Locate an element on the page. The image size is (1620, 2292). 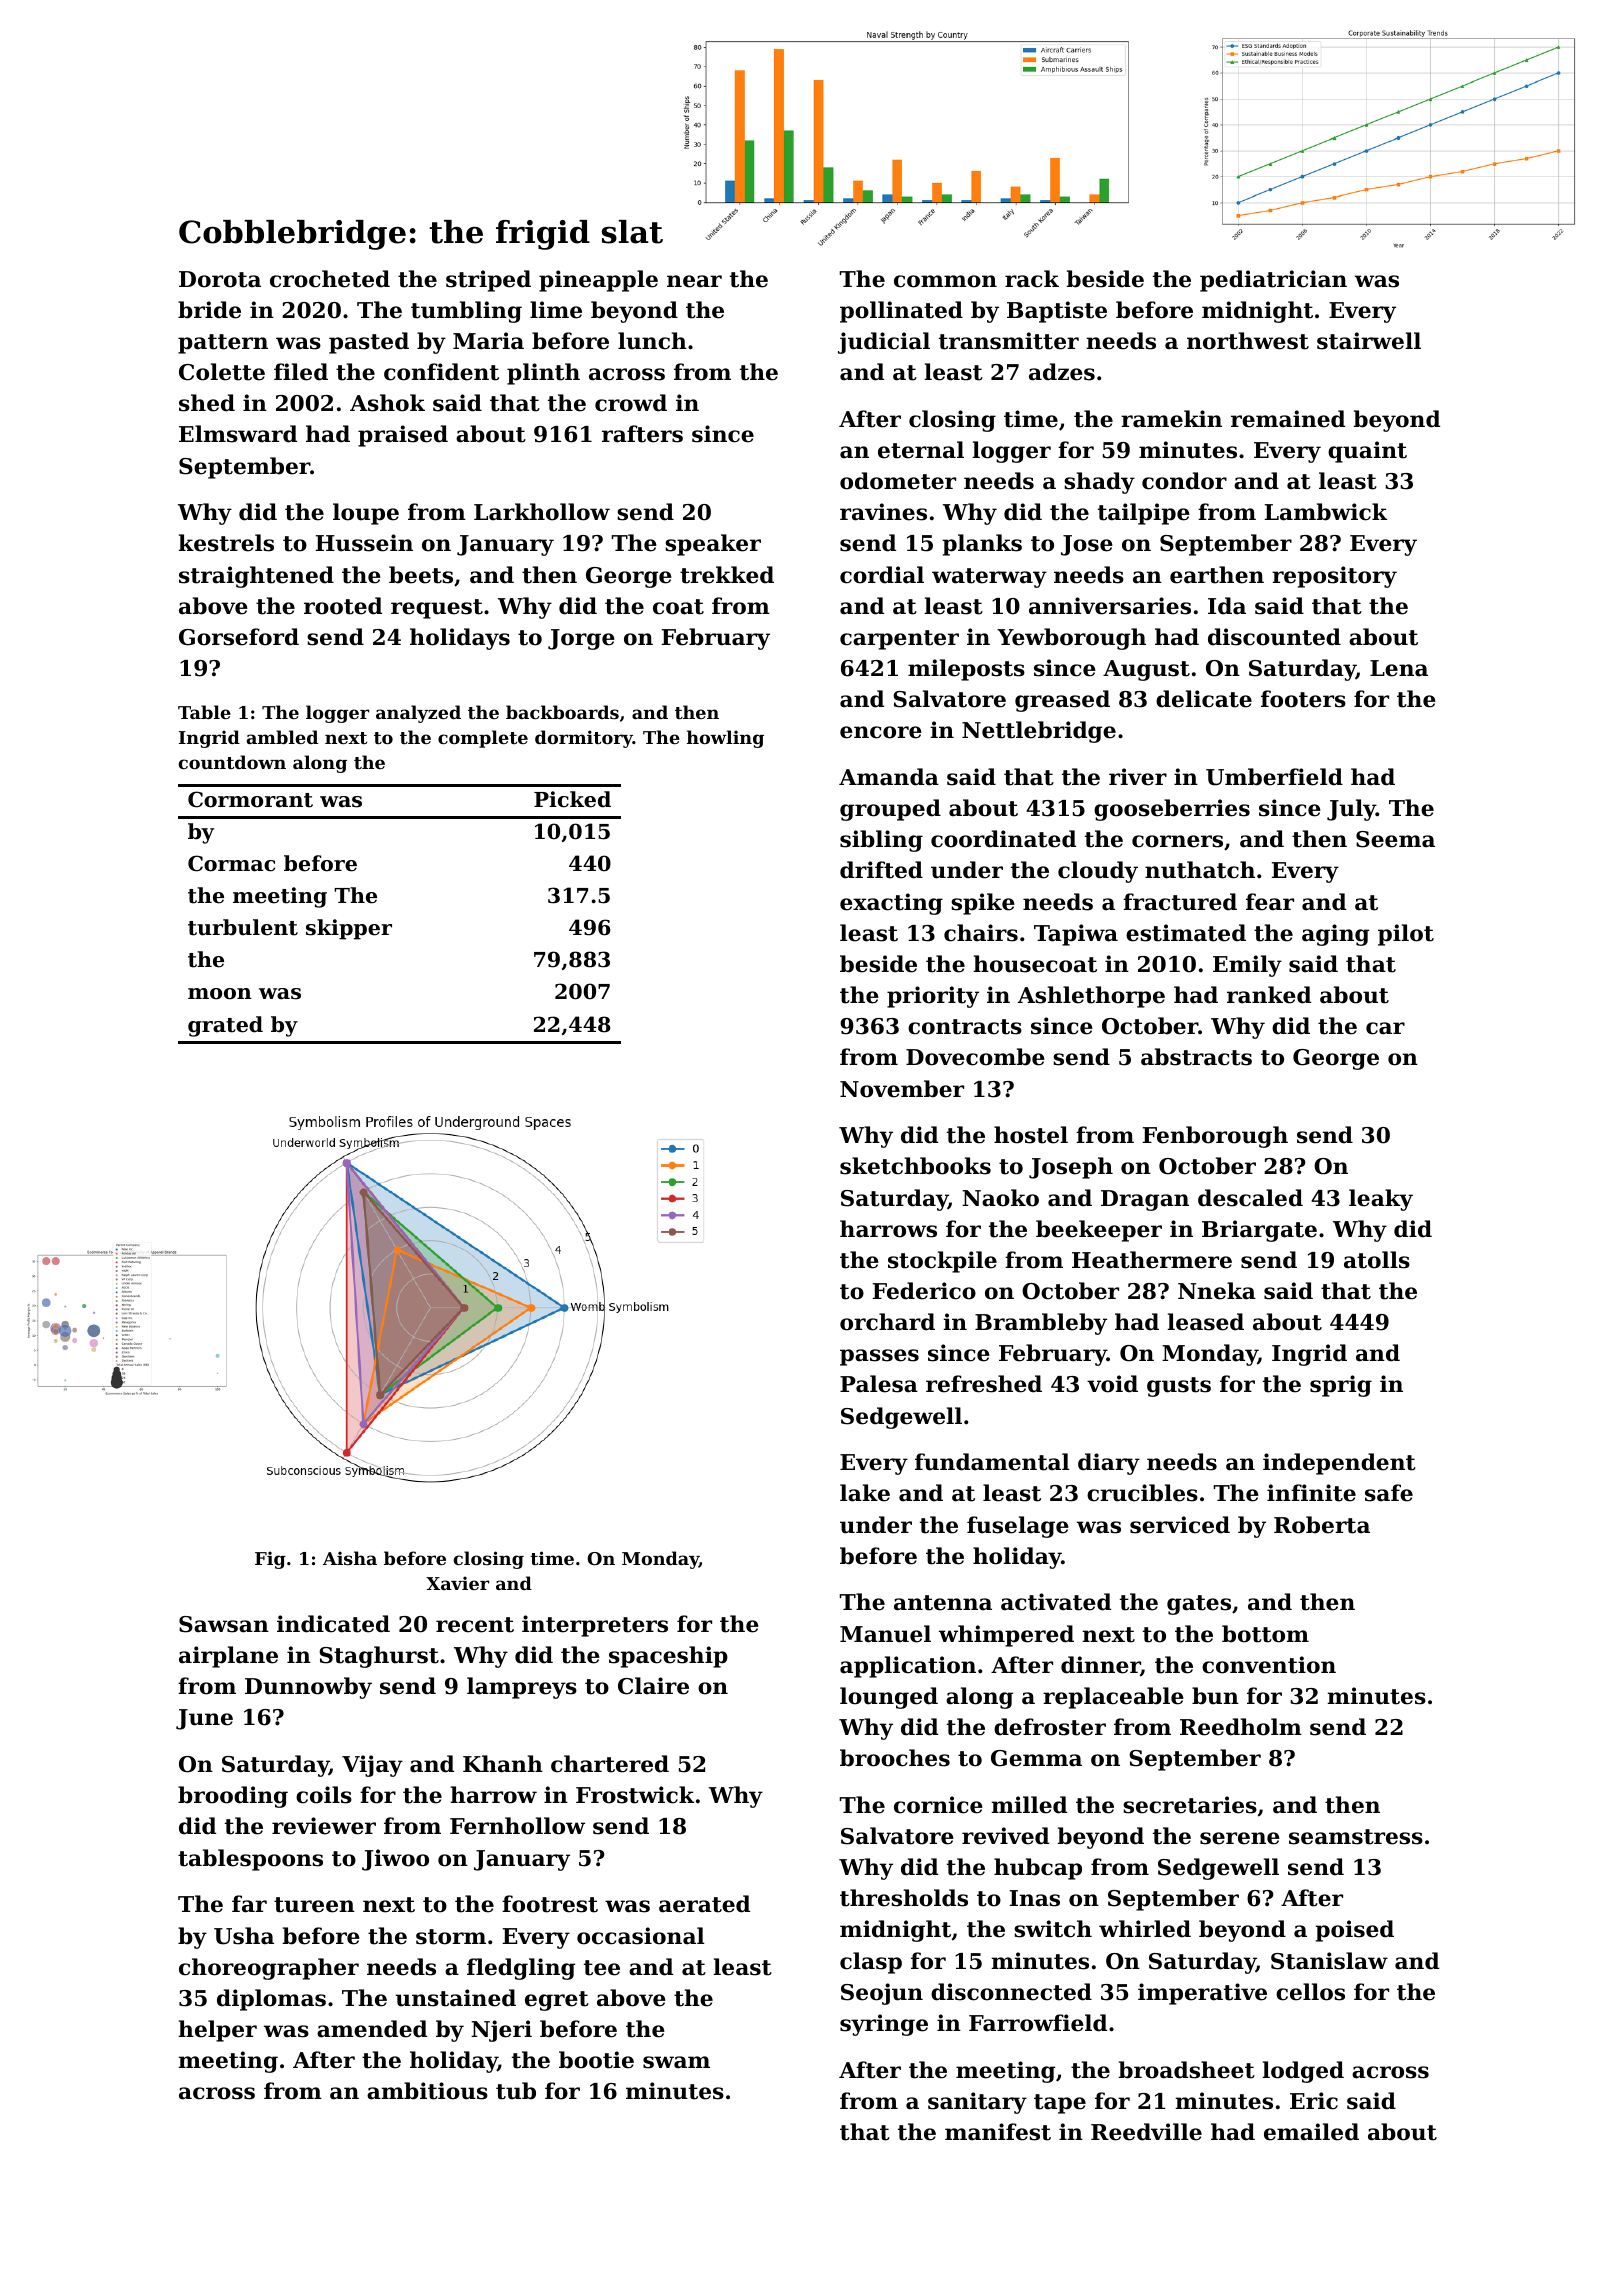
ambitious is located at coordinates (427, 2091).
